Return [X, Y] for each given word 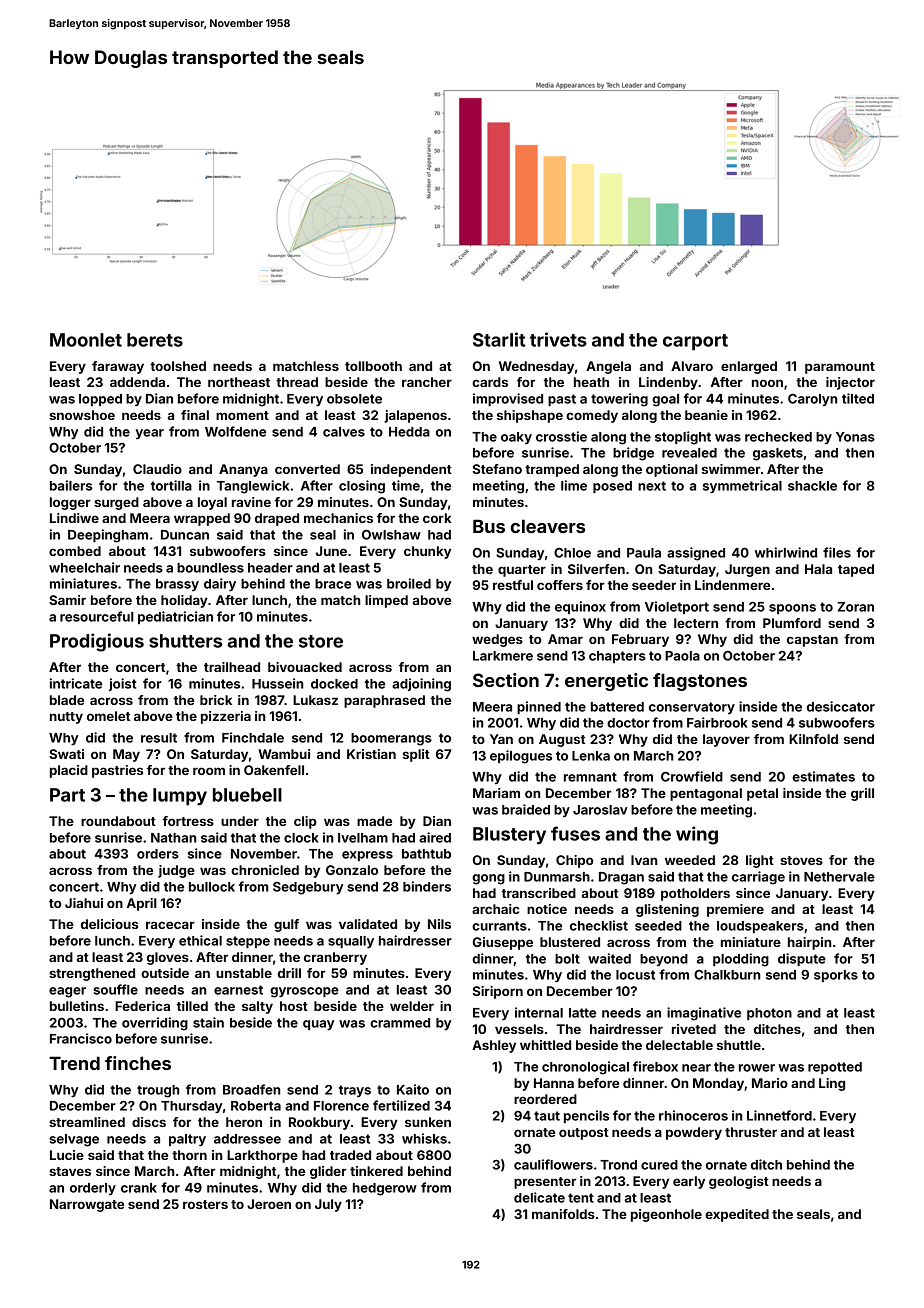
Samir [67, 600]
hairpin [809, 943]
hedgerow [385, 1189]
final [195, 415]
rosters [205, 1204]
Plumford [792, 623]
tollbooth [373, 366]
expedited [737, 1215]
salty [257, 1007]
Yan [501, 739]
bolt [567, 959]
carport [695, 342]
